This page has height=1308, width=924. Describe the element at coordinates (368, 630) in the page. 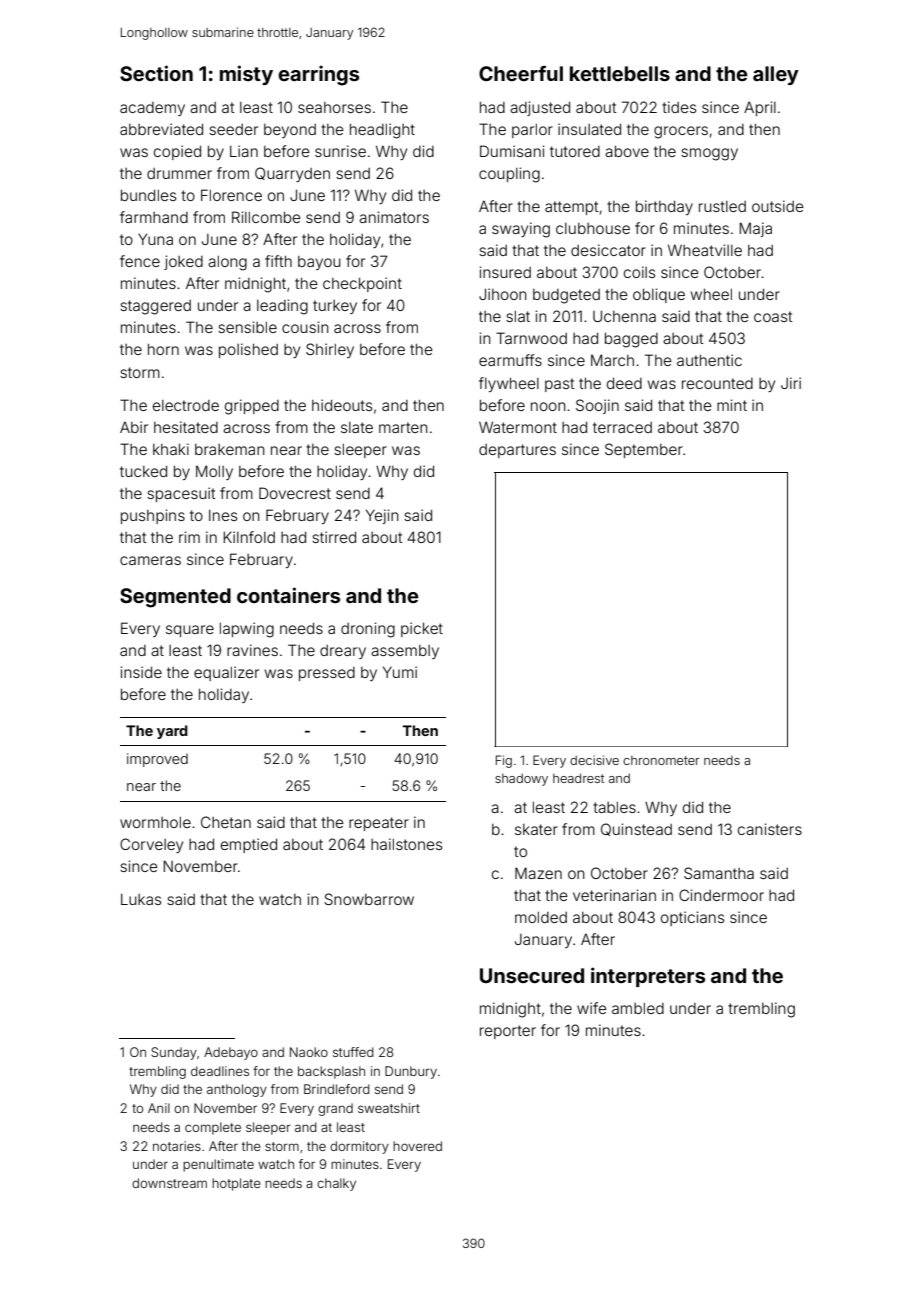

I see `droning` at that location.
